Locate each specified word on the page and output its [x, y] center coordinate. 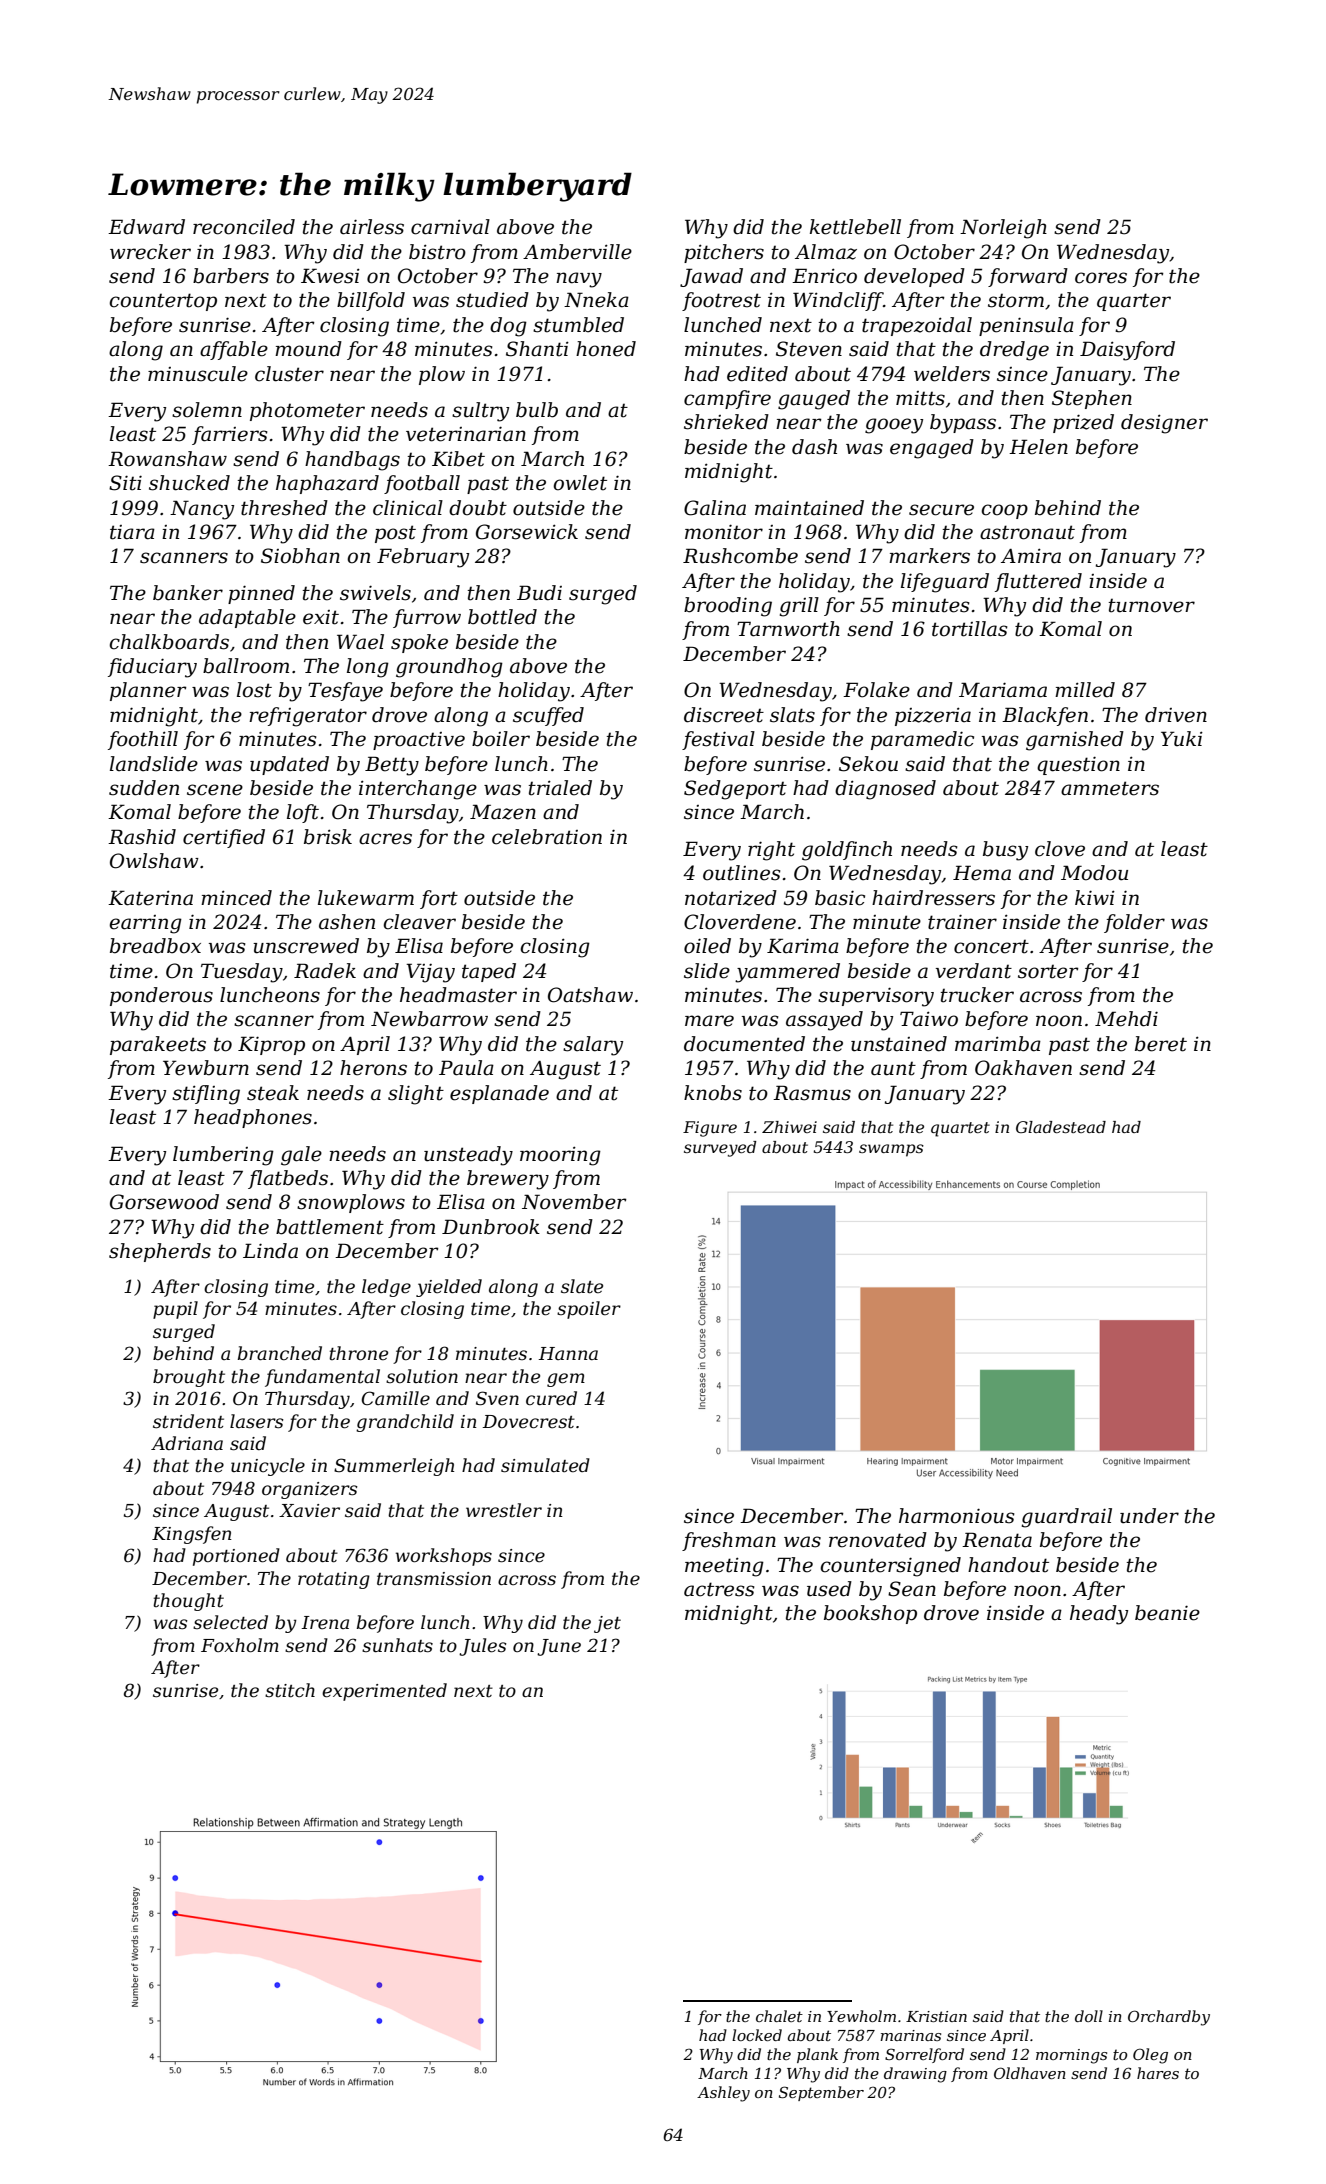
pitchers [724, 253]
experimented [384, 1692]
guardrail [1067, 1518]
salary [593, 1046]
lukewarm [366, 898]
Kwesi [330, 276]
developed [914, 277]
